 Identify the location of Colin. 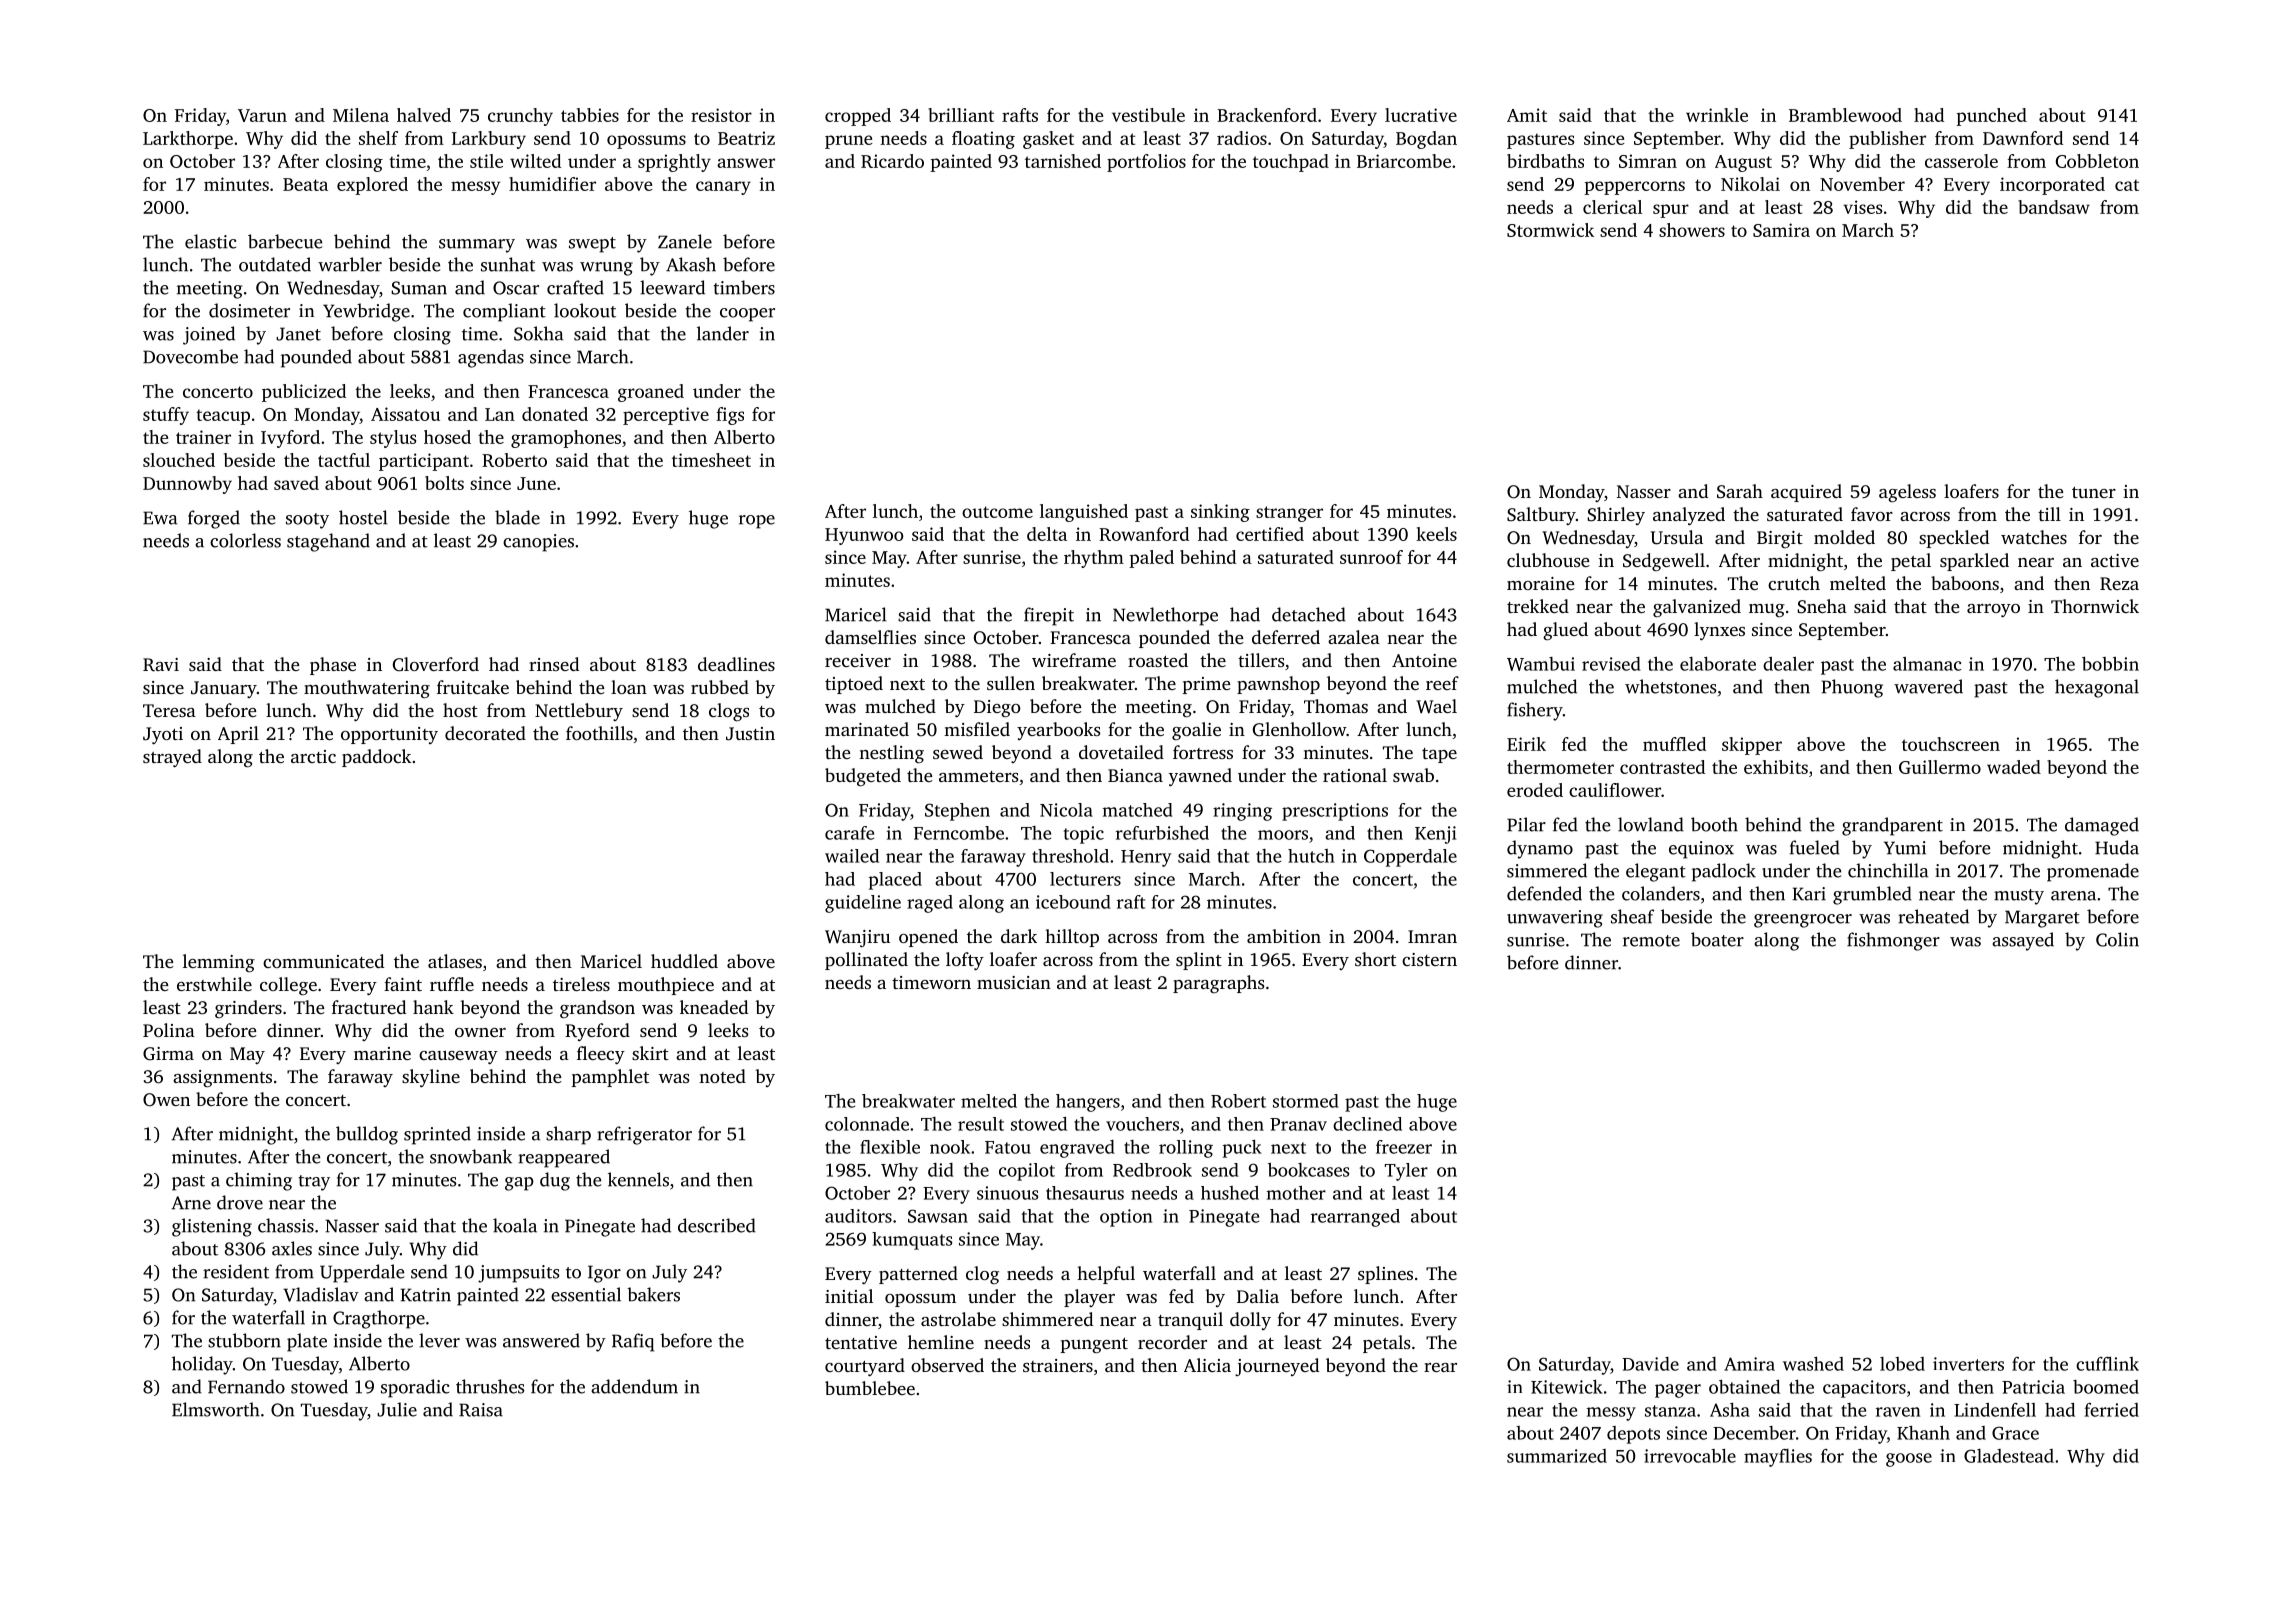
(2117, 939).
